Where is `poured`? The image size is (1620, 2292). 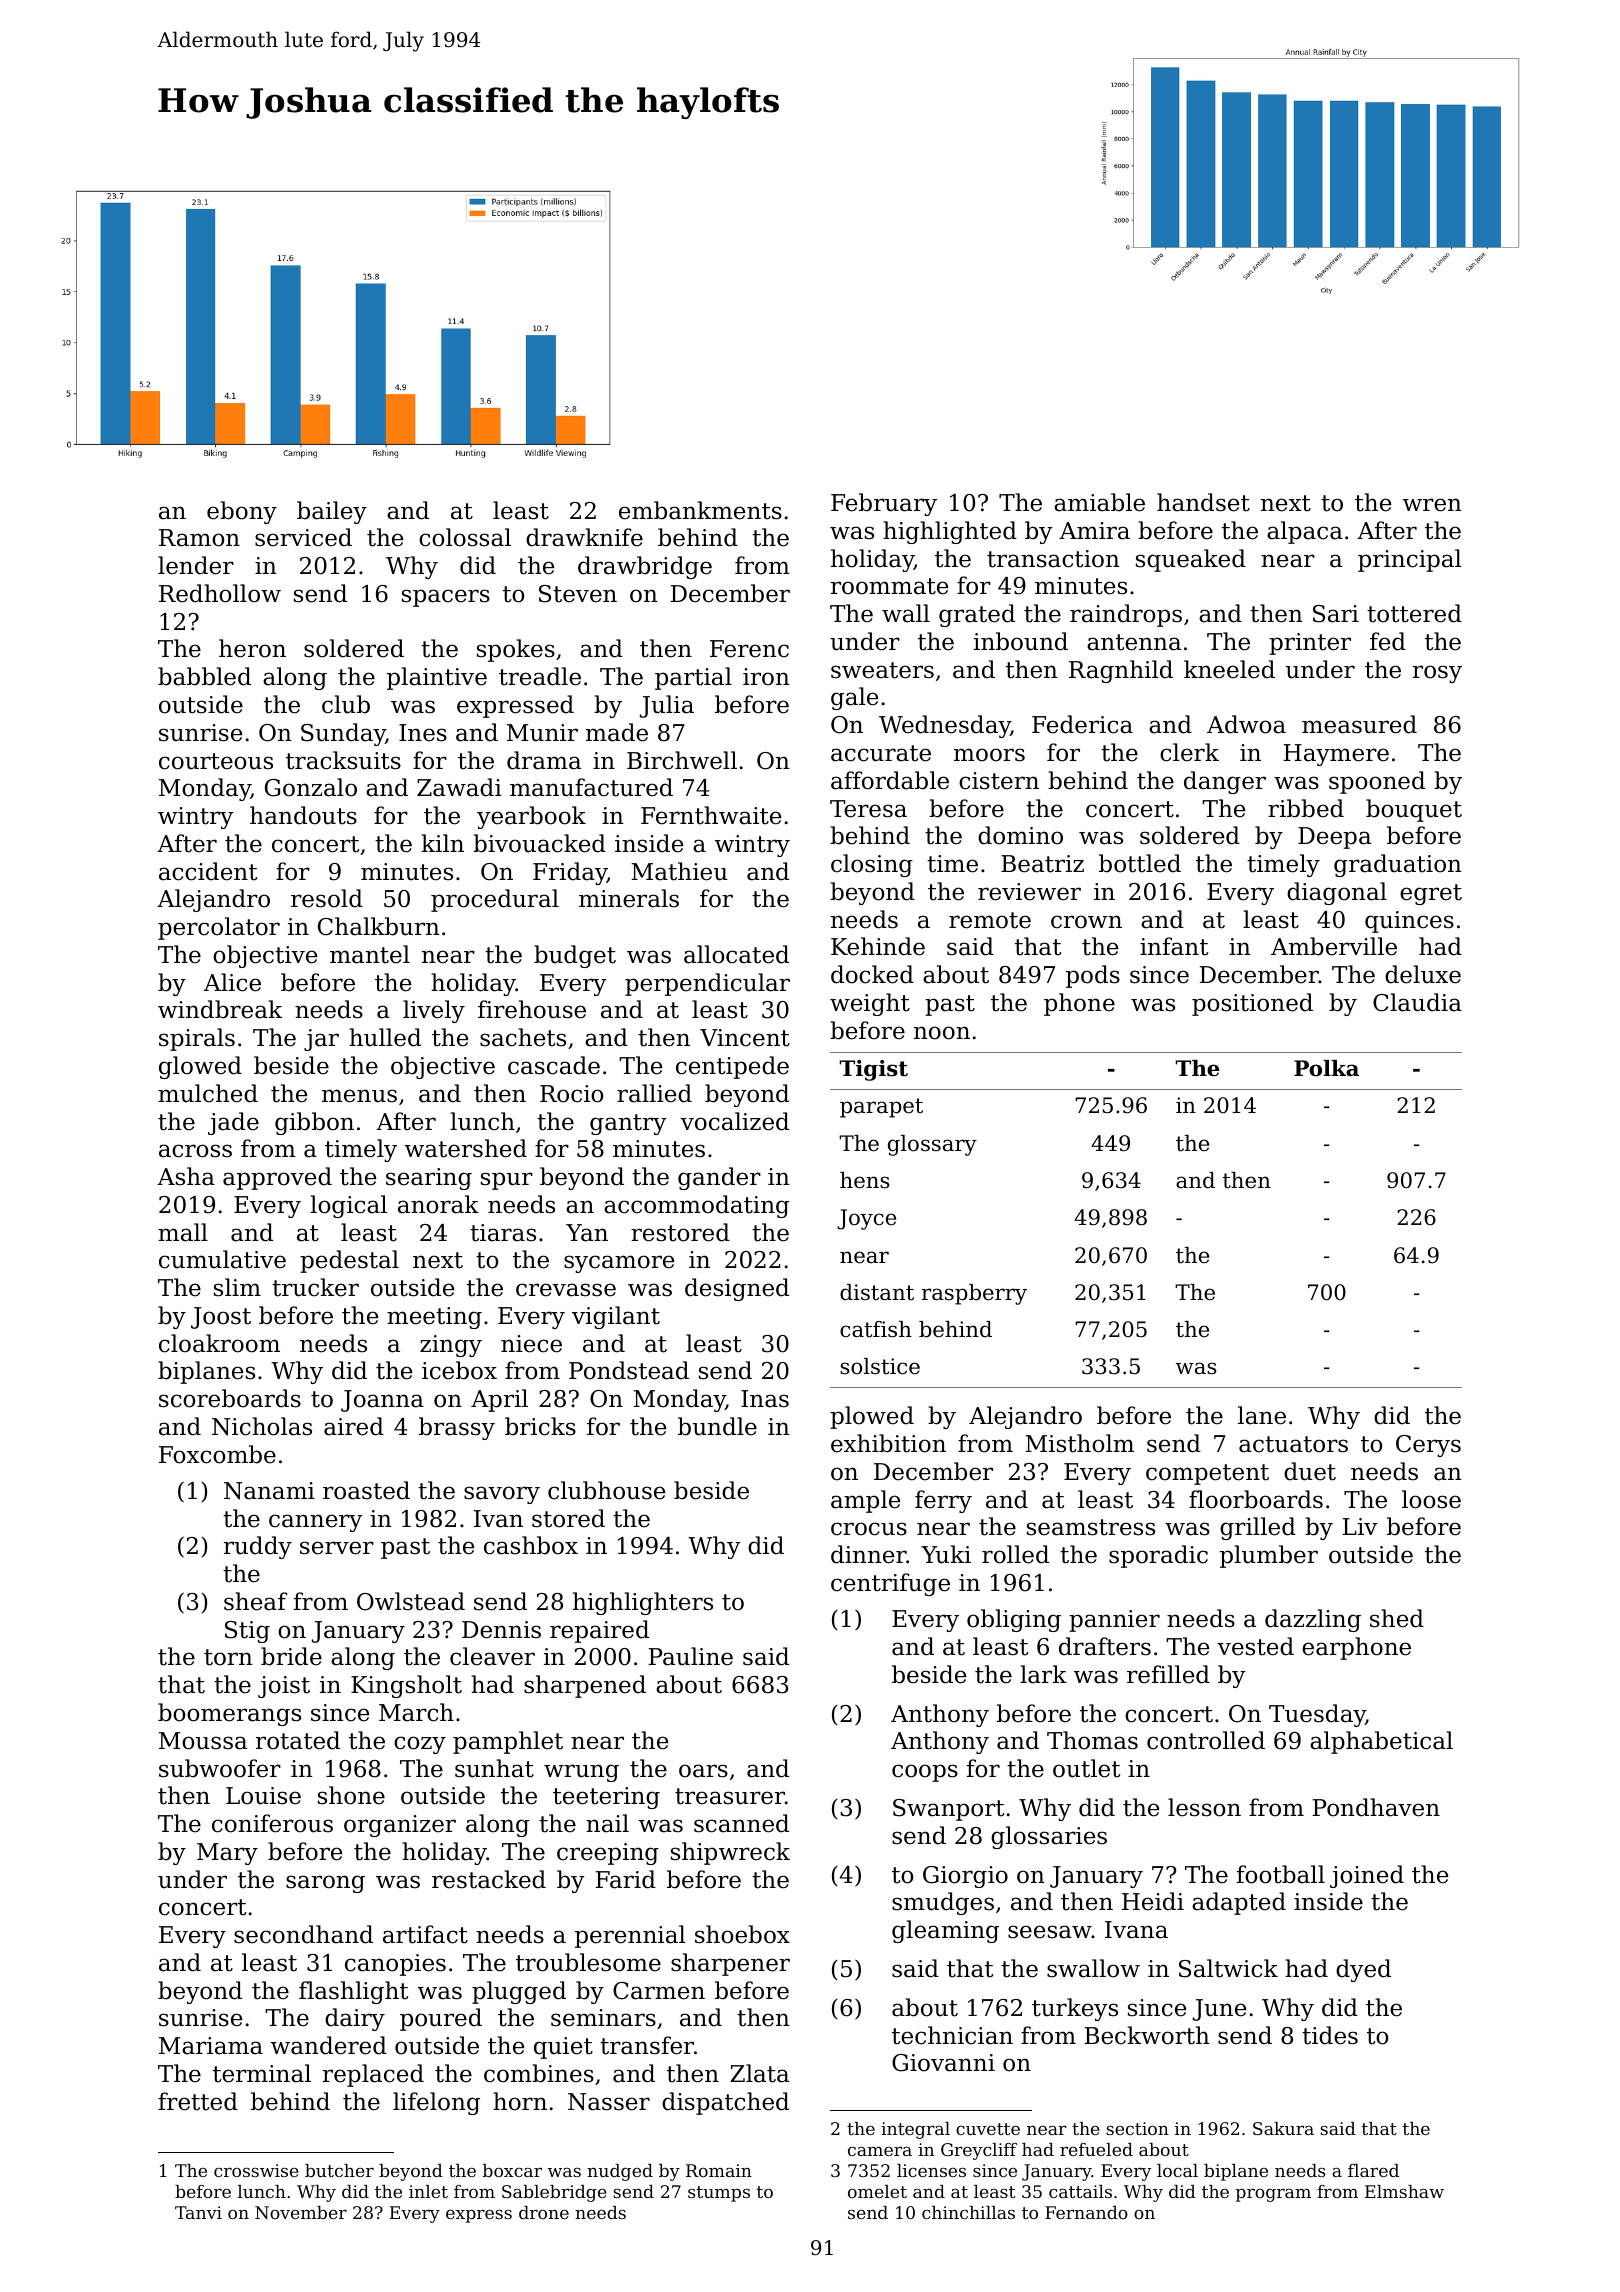 poured is located at coordinates (441, 2019).
